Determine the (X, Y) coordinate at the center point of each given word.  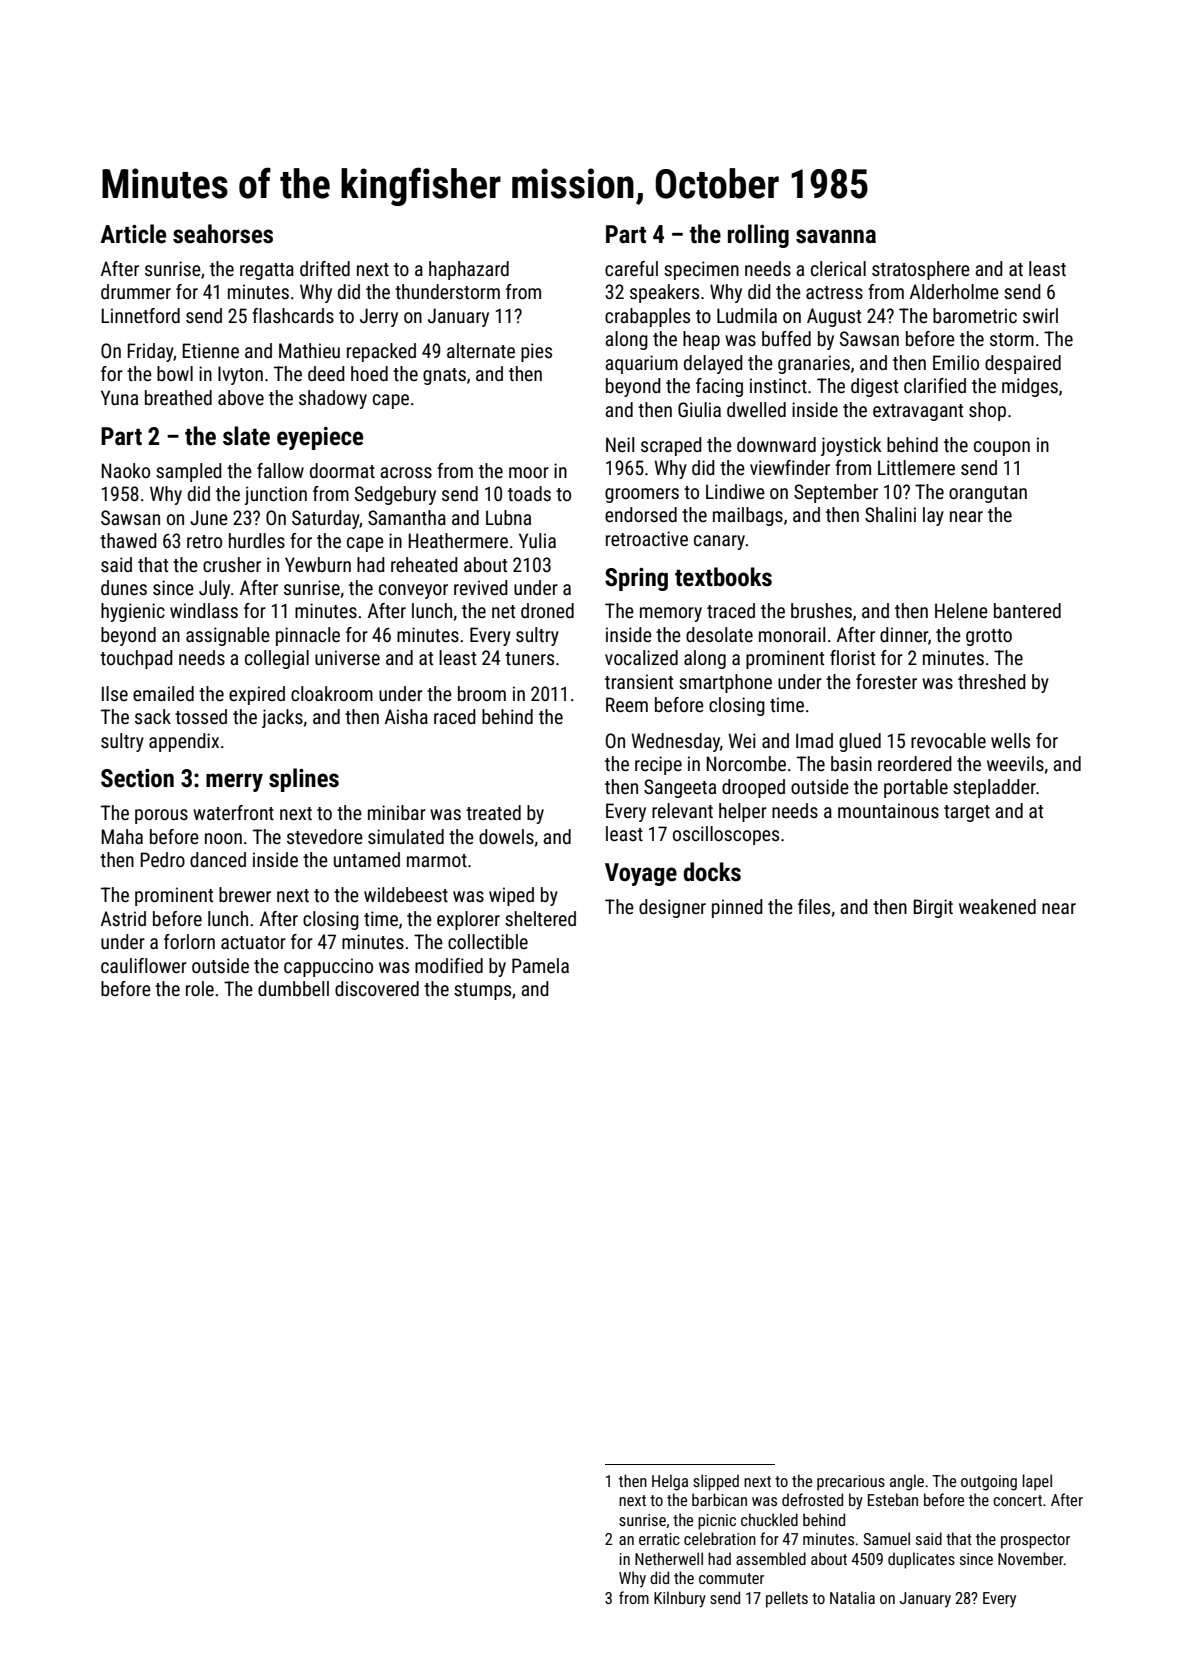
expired (257, 695)
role (200, 988)
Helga (670, 1482)
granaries (814, 364)
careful (631, 268)
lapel (1037, 1482)
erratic (659, 1539)
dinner (904, 634)
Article (133, 234)
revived (481, 587)
